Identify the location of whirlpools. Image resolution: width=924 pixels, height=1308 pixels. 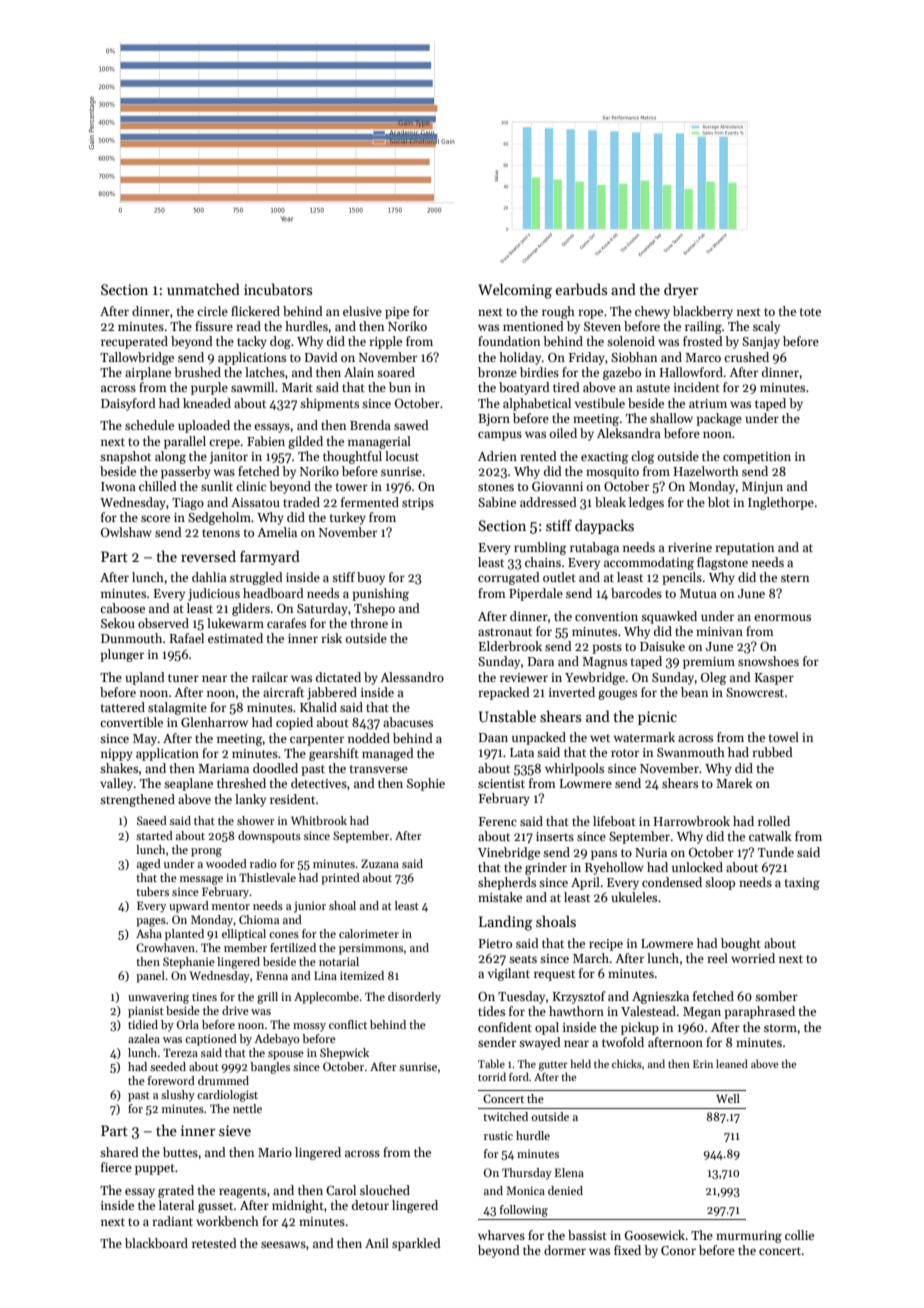
(574, 769).
